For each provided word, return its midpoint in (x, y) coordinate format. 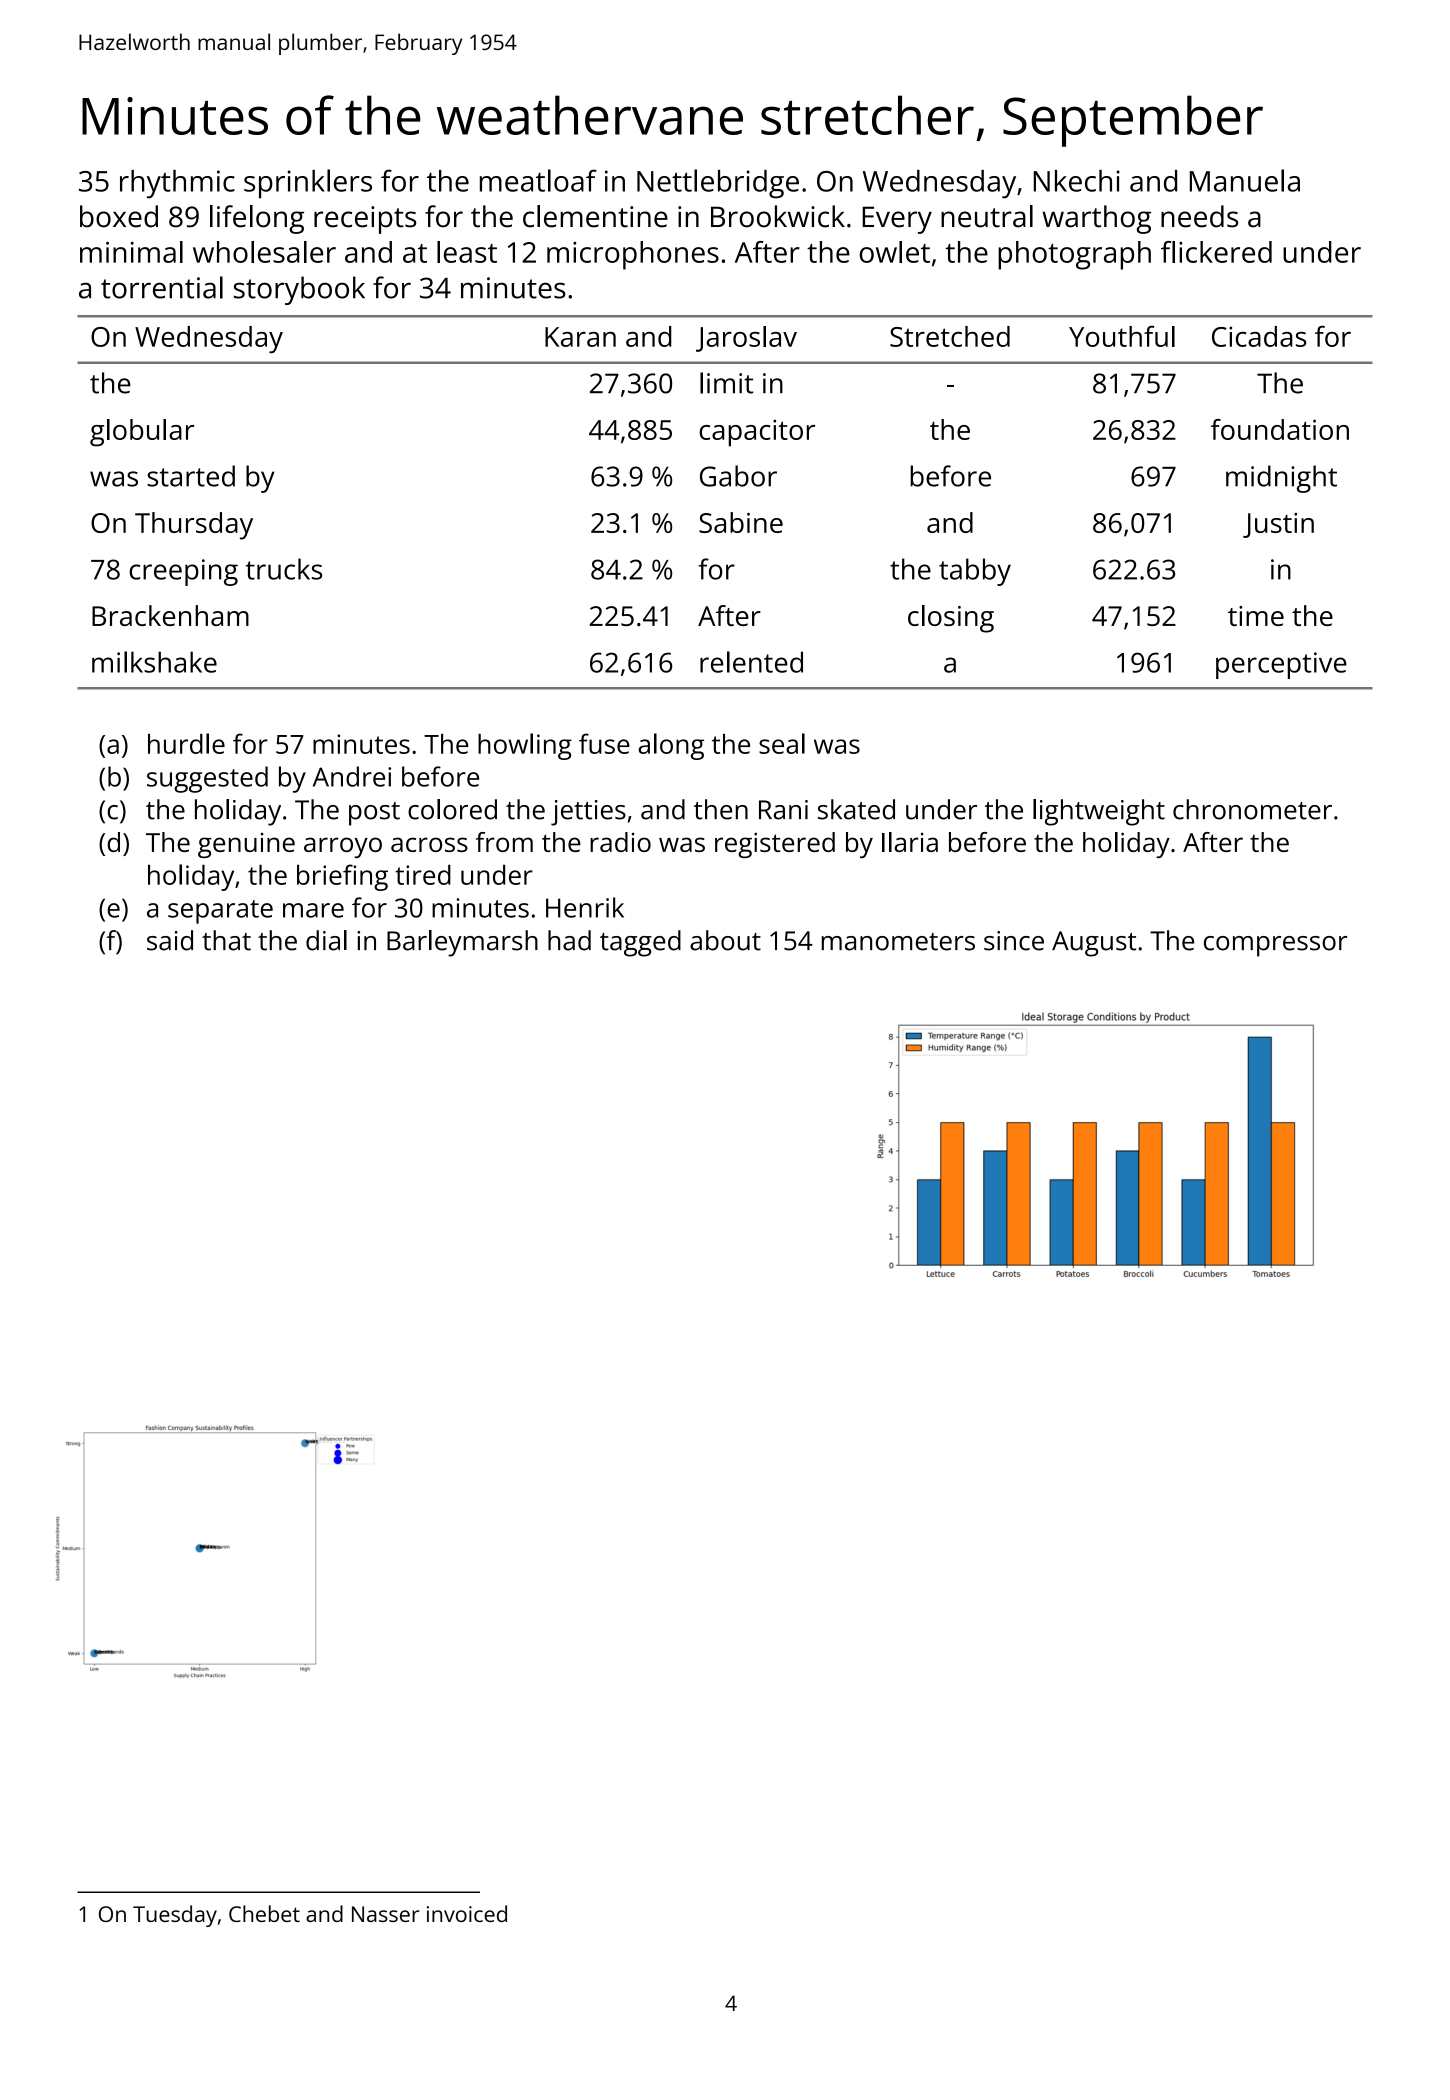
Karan (580, 337)
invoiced (467, 1913)
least (467, 252)
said (170, 940)
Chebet (264, 1913)
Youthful (1122, 336)
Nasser (385, 1914)
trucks (284, 569)
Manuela (1245, 180)
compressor (1275, 946)
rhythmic (177, 184)
